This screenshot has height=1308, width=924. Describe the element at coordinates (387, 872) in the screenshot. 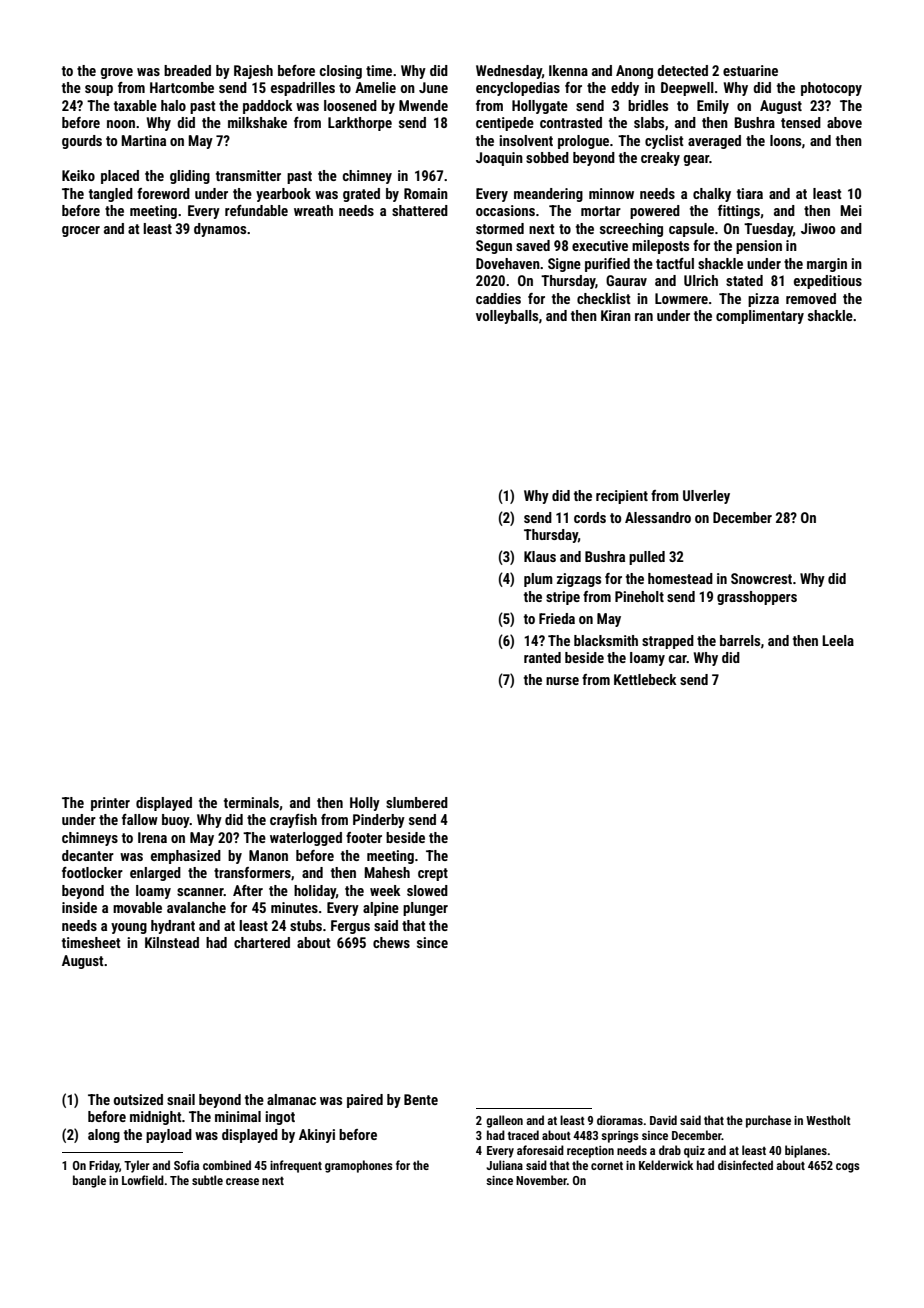

I see `Mahesh` at that location.
